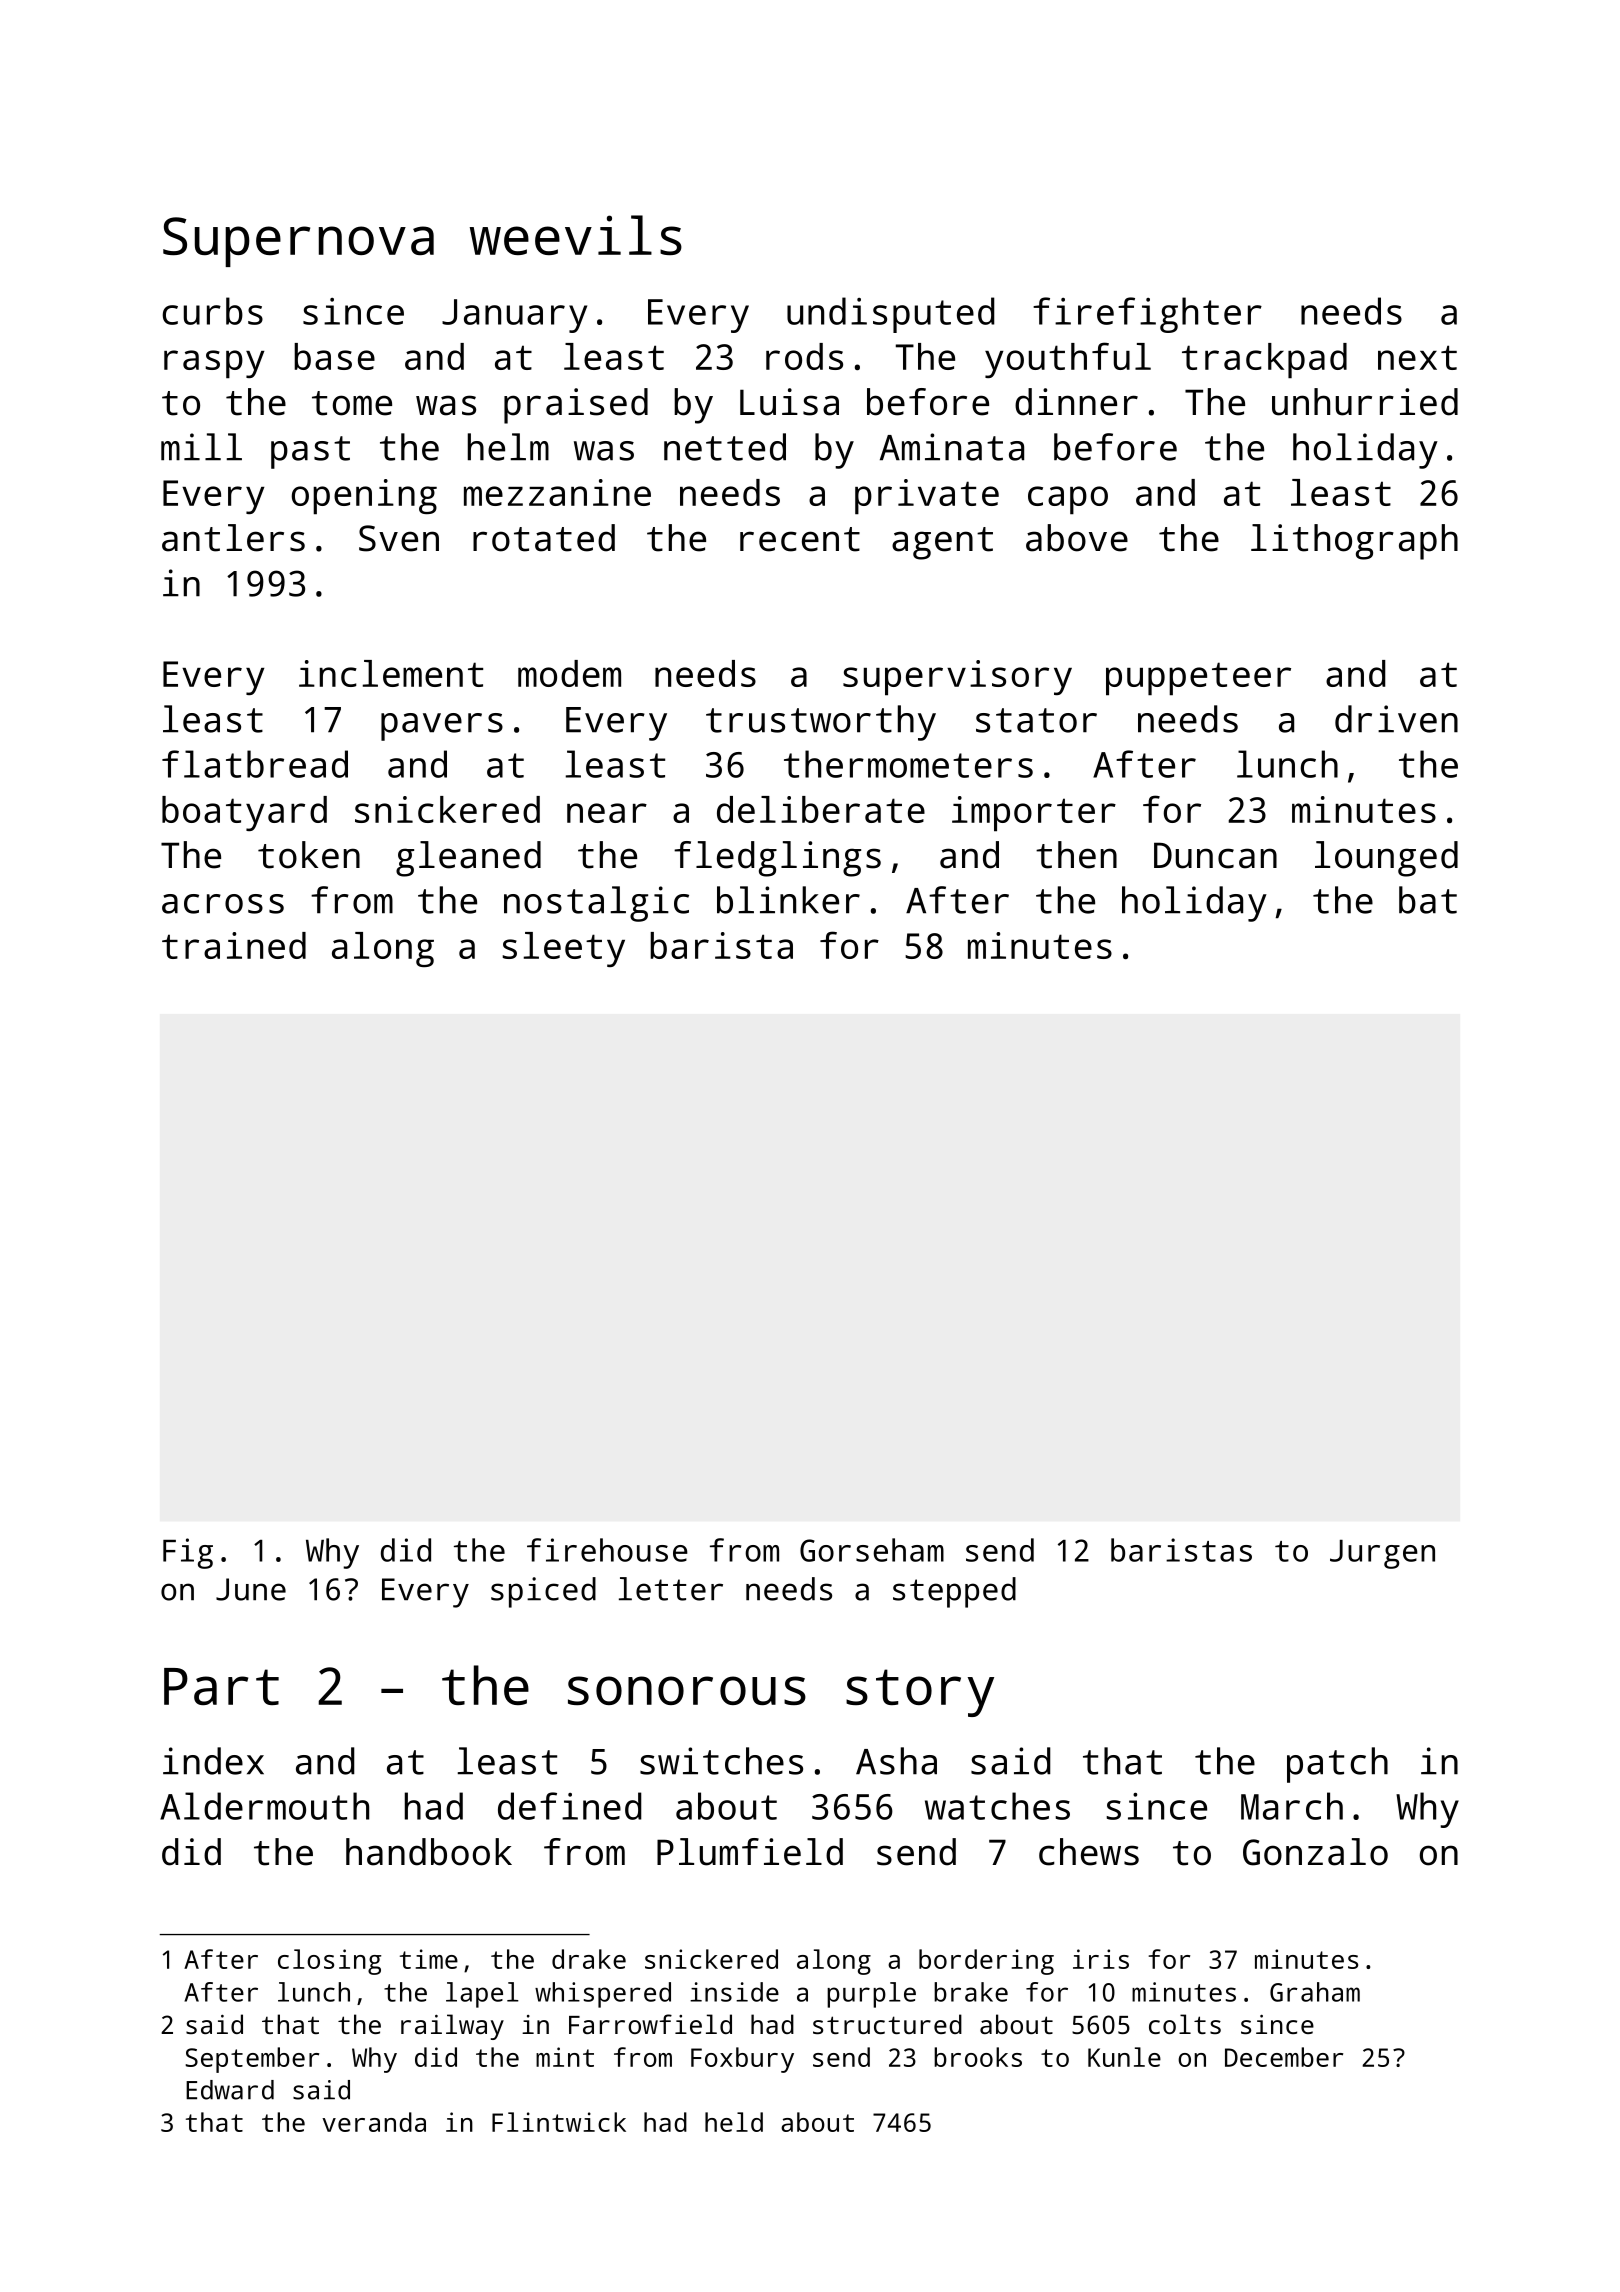 The width and height of the document is (1620, 2292). Describe the element at coordinates (298, 242) in the document. I see `Supernova` at that location.
